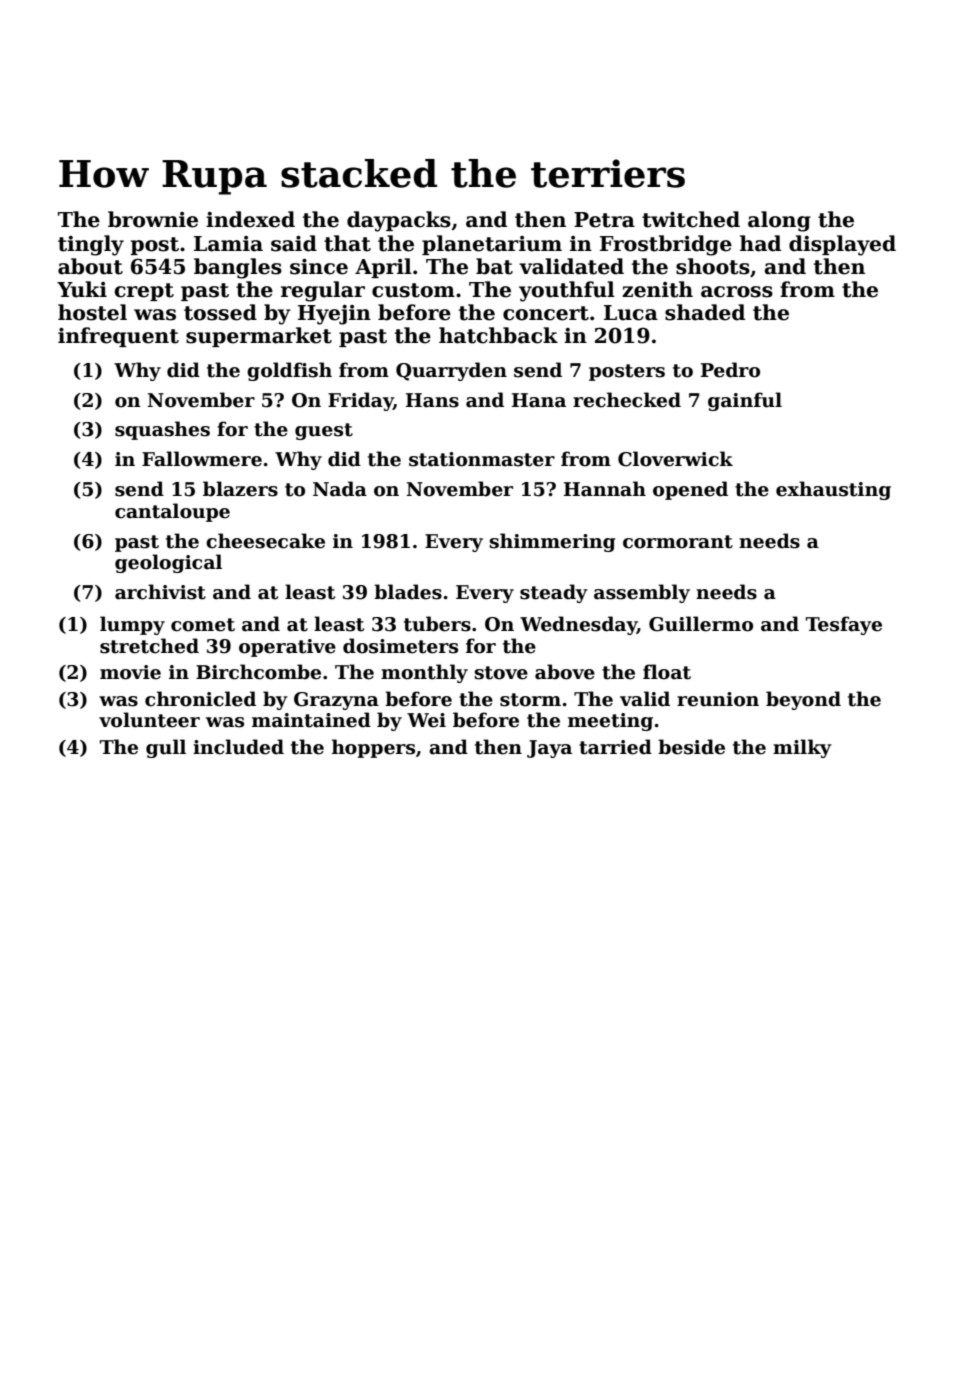 This image has width=968, height=1375. What do you see at coordinates (153, 219) in the image?
I see `brownie` at bounding box center [153, 219].
